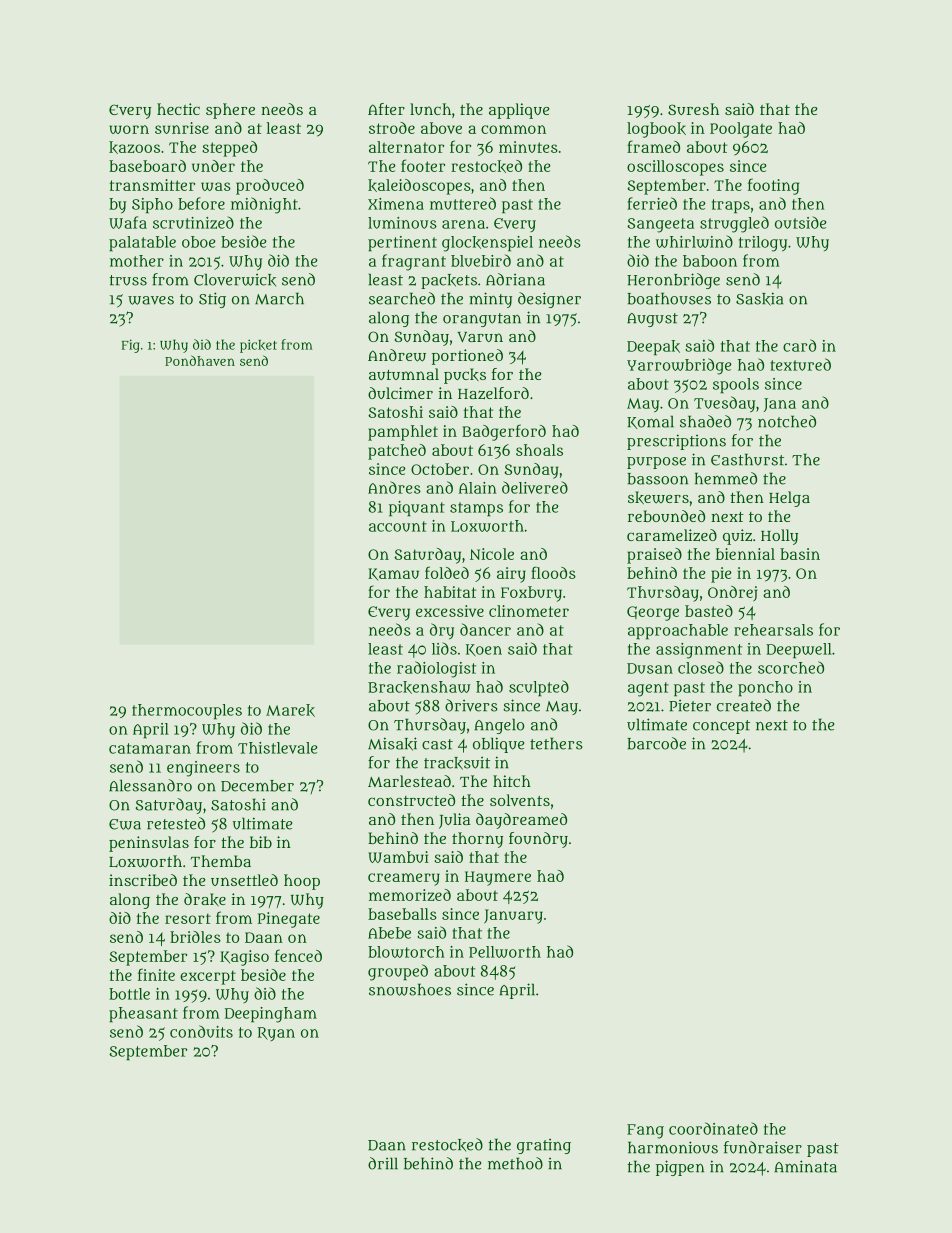 The width and height of the screenshot is (952, 1233). What do you see at coordinates (656, 743) in the screenshot?
I see `barcode` at bounding box center [656, 743].
